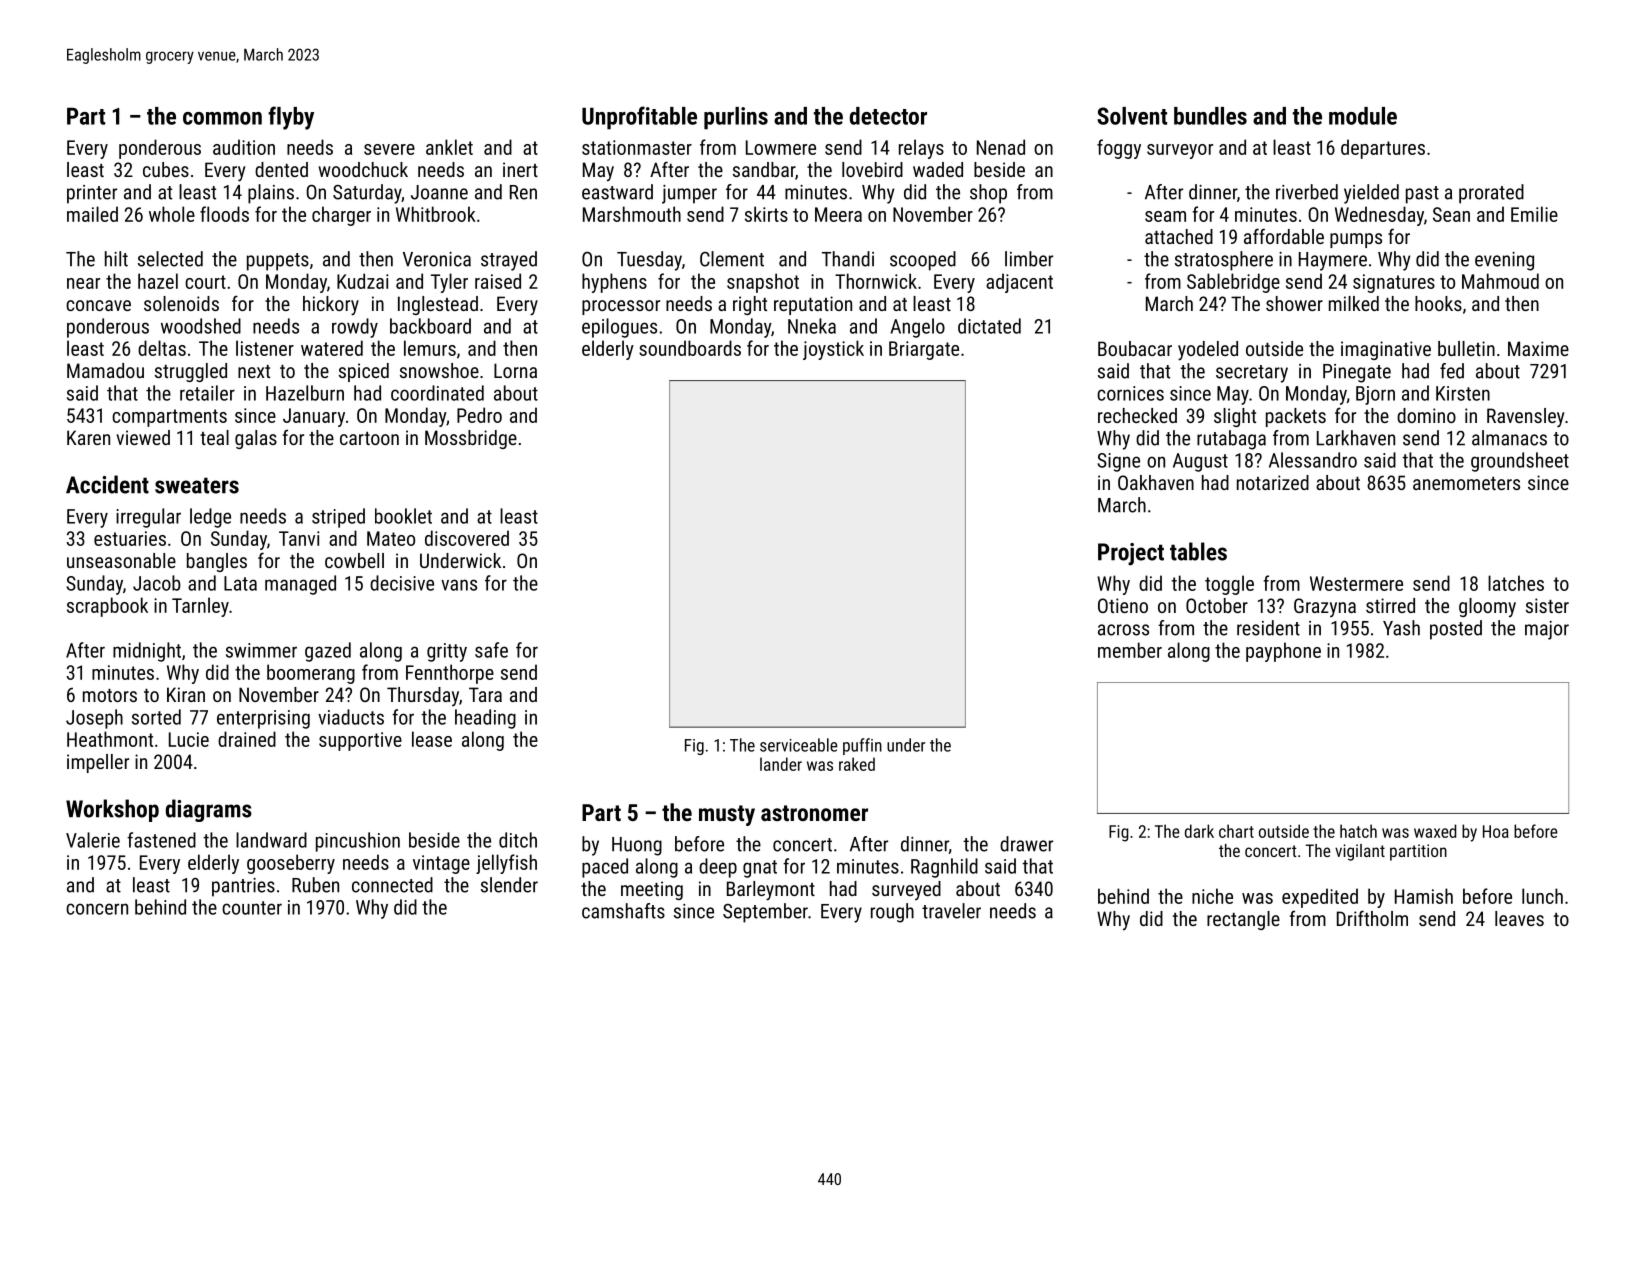 Image resolution: width=1635 pixels, height=1263 pixels. I want to click on detector, so click(888, 116).
